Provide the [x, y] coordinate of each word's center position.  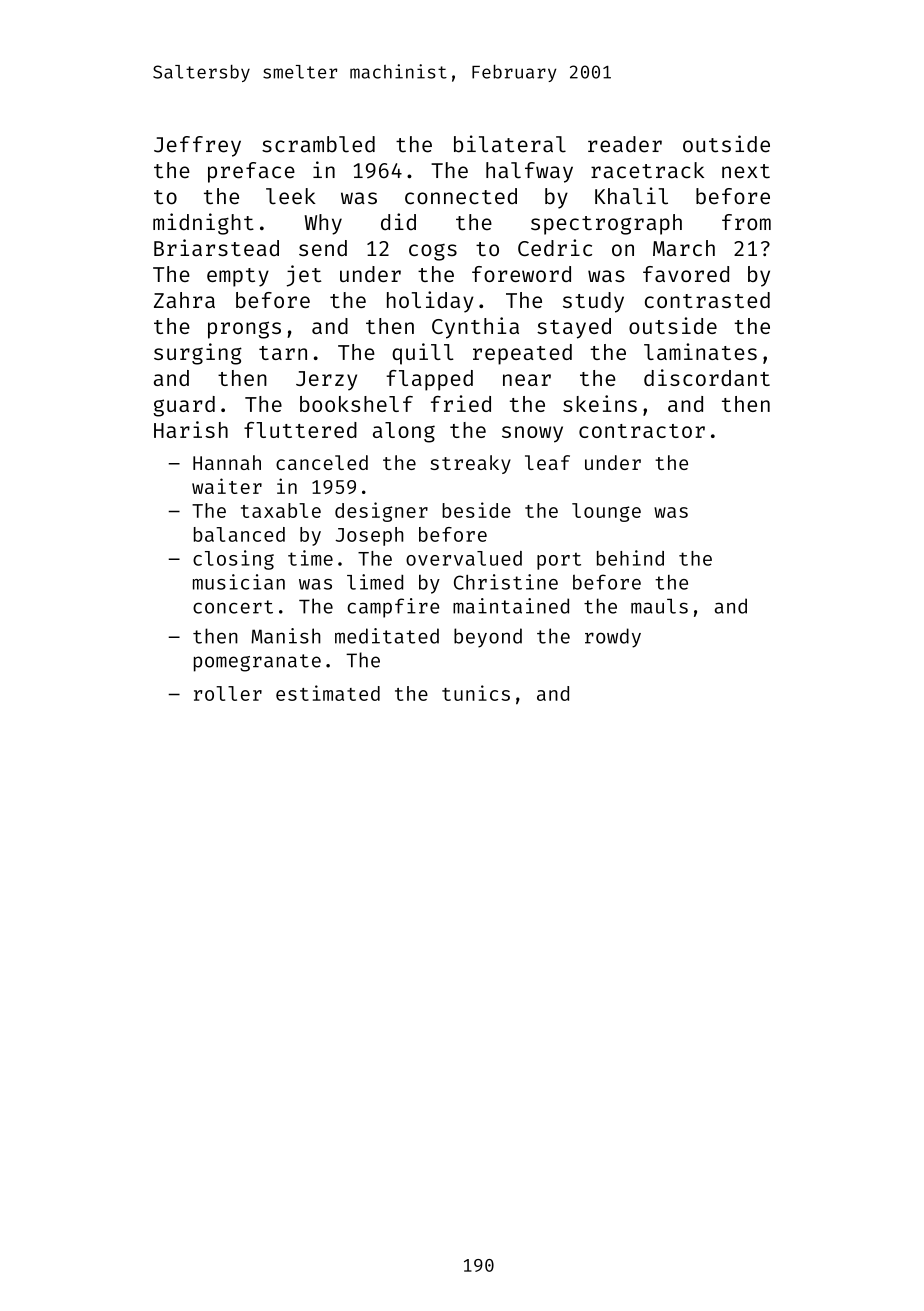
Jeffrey [197, 146]
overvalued [464, 558]
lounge [606, 512]
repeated [522, 354]
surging [198, 354]
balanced [239, 534]
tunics [476, 693]
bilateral [510, 144]
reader [625, 144]
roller [228, 693]
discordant [707, 377]
